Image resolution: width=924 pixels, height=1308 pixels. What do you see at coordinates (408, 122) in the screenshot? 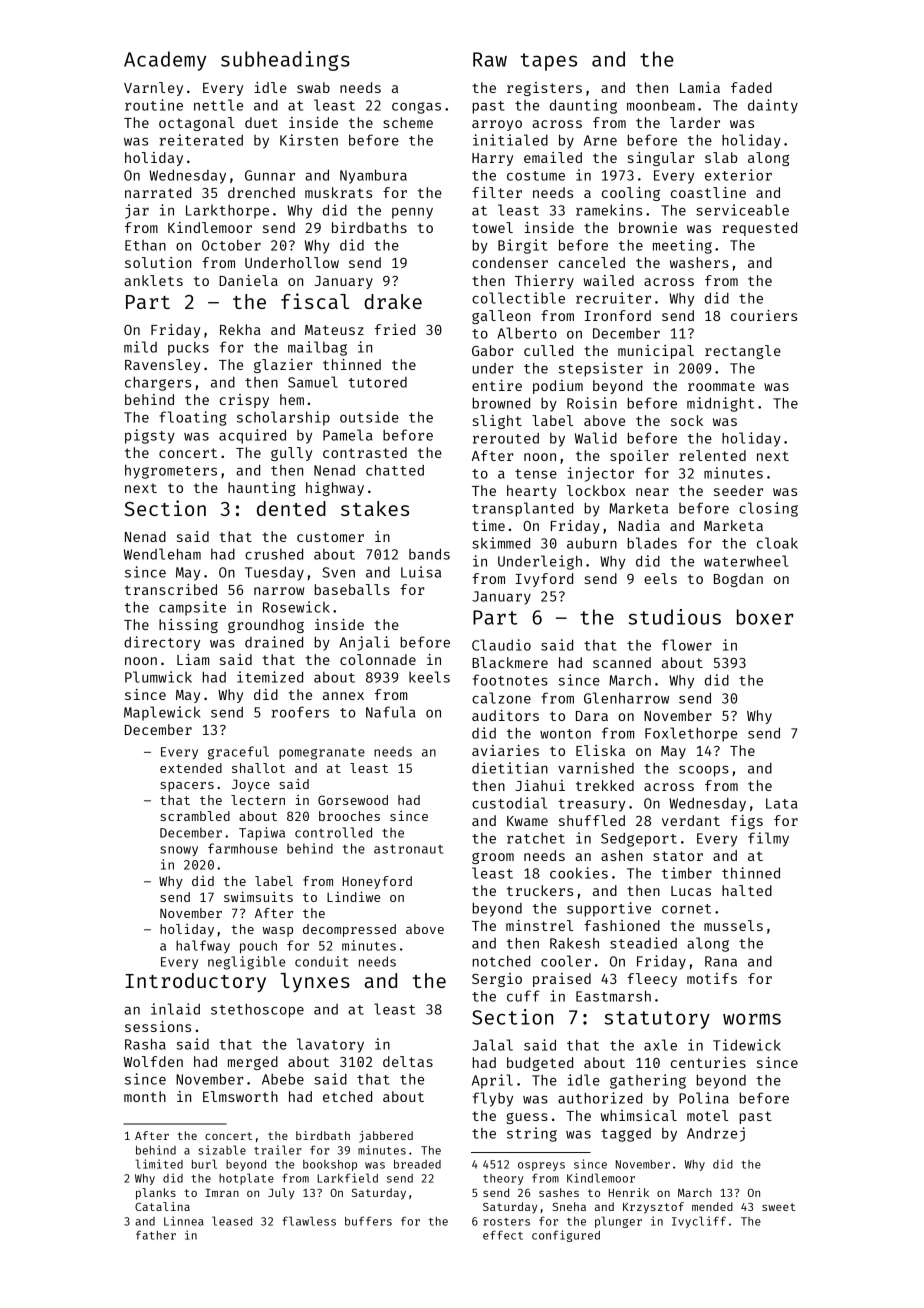
I see `scheme` at bounding box center [408, 122].
